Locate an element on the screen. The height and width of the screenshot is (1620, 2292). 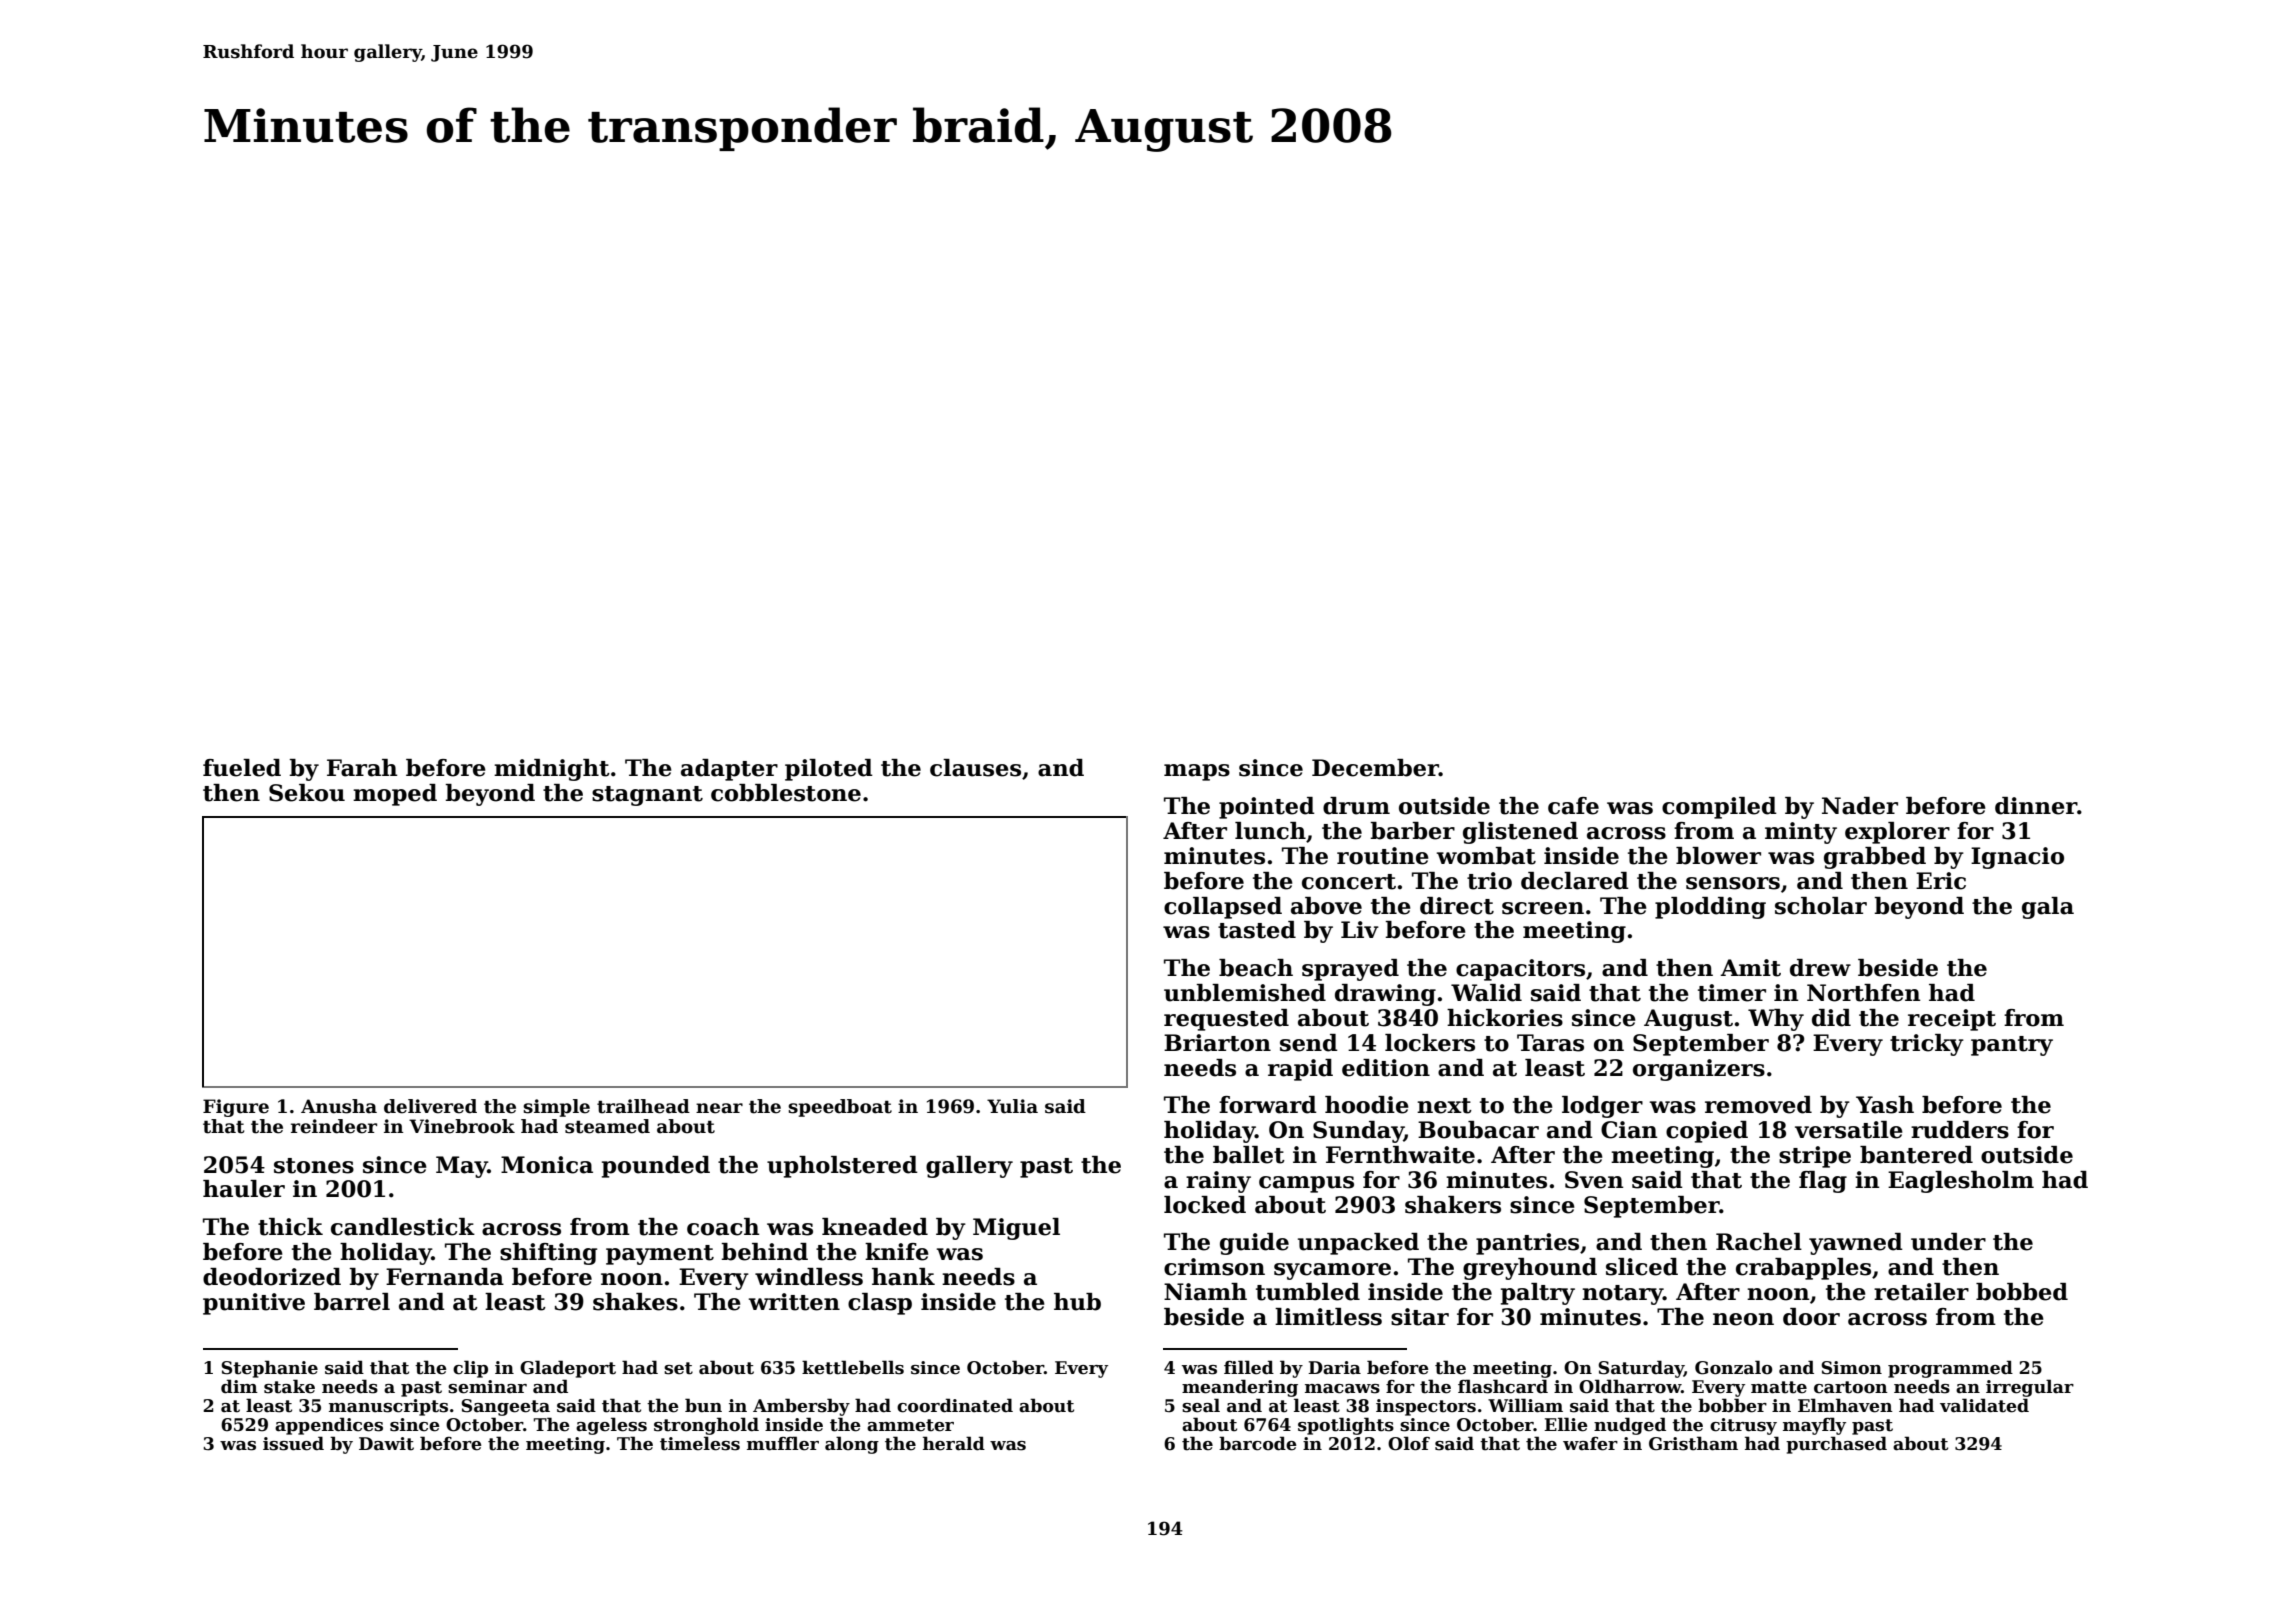
Dawit is located at coordinates (386, 1444).
